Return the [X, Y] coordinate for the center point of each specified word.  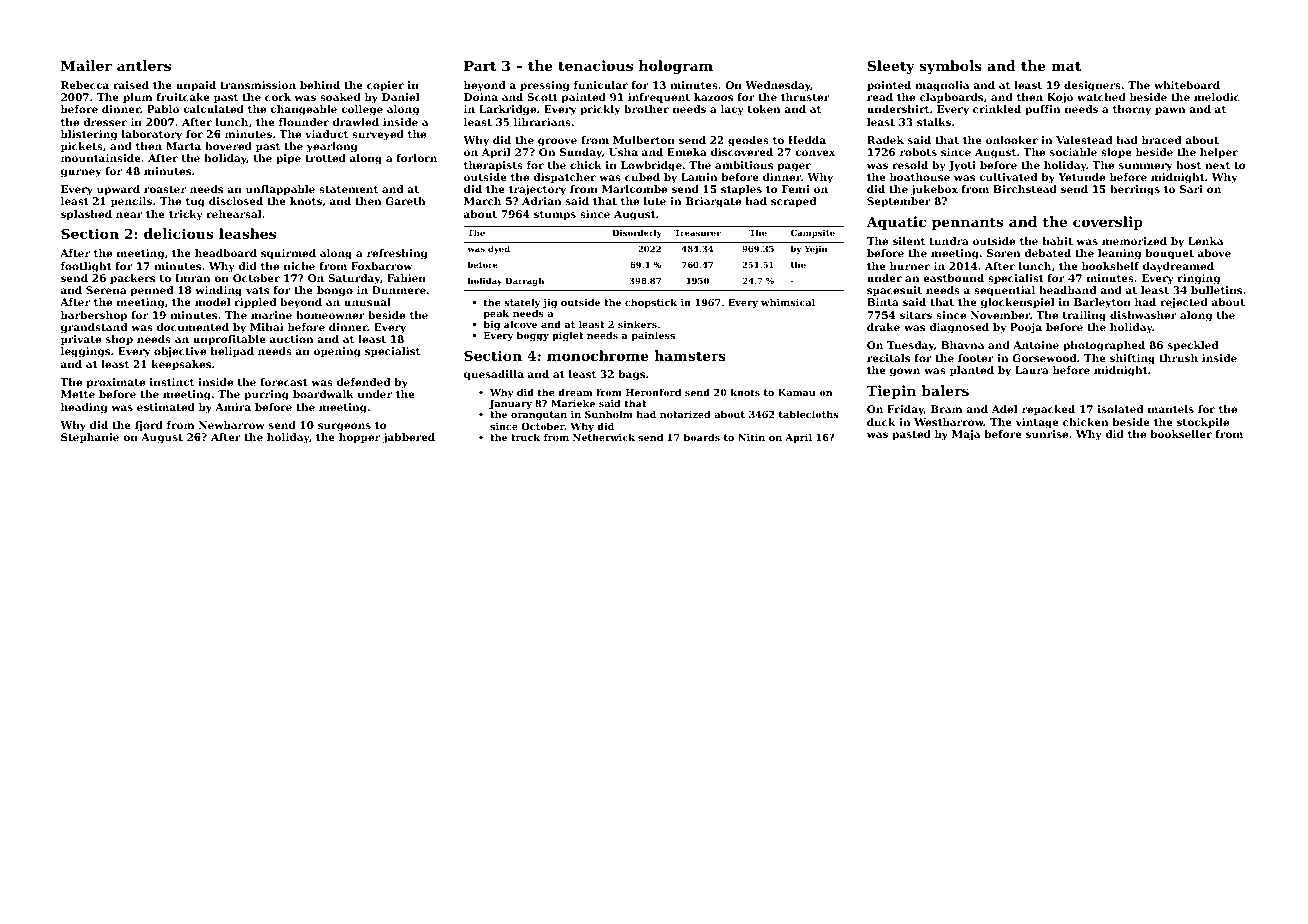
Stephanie [90, 438]
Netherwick [604, 437]
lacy [732, 110]
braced [1161, 140]
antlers [144, 65]
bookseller [1181, 434]
